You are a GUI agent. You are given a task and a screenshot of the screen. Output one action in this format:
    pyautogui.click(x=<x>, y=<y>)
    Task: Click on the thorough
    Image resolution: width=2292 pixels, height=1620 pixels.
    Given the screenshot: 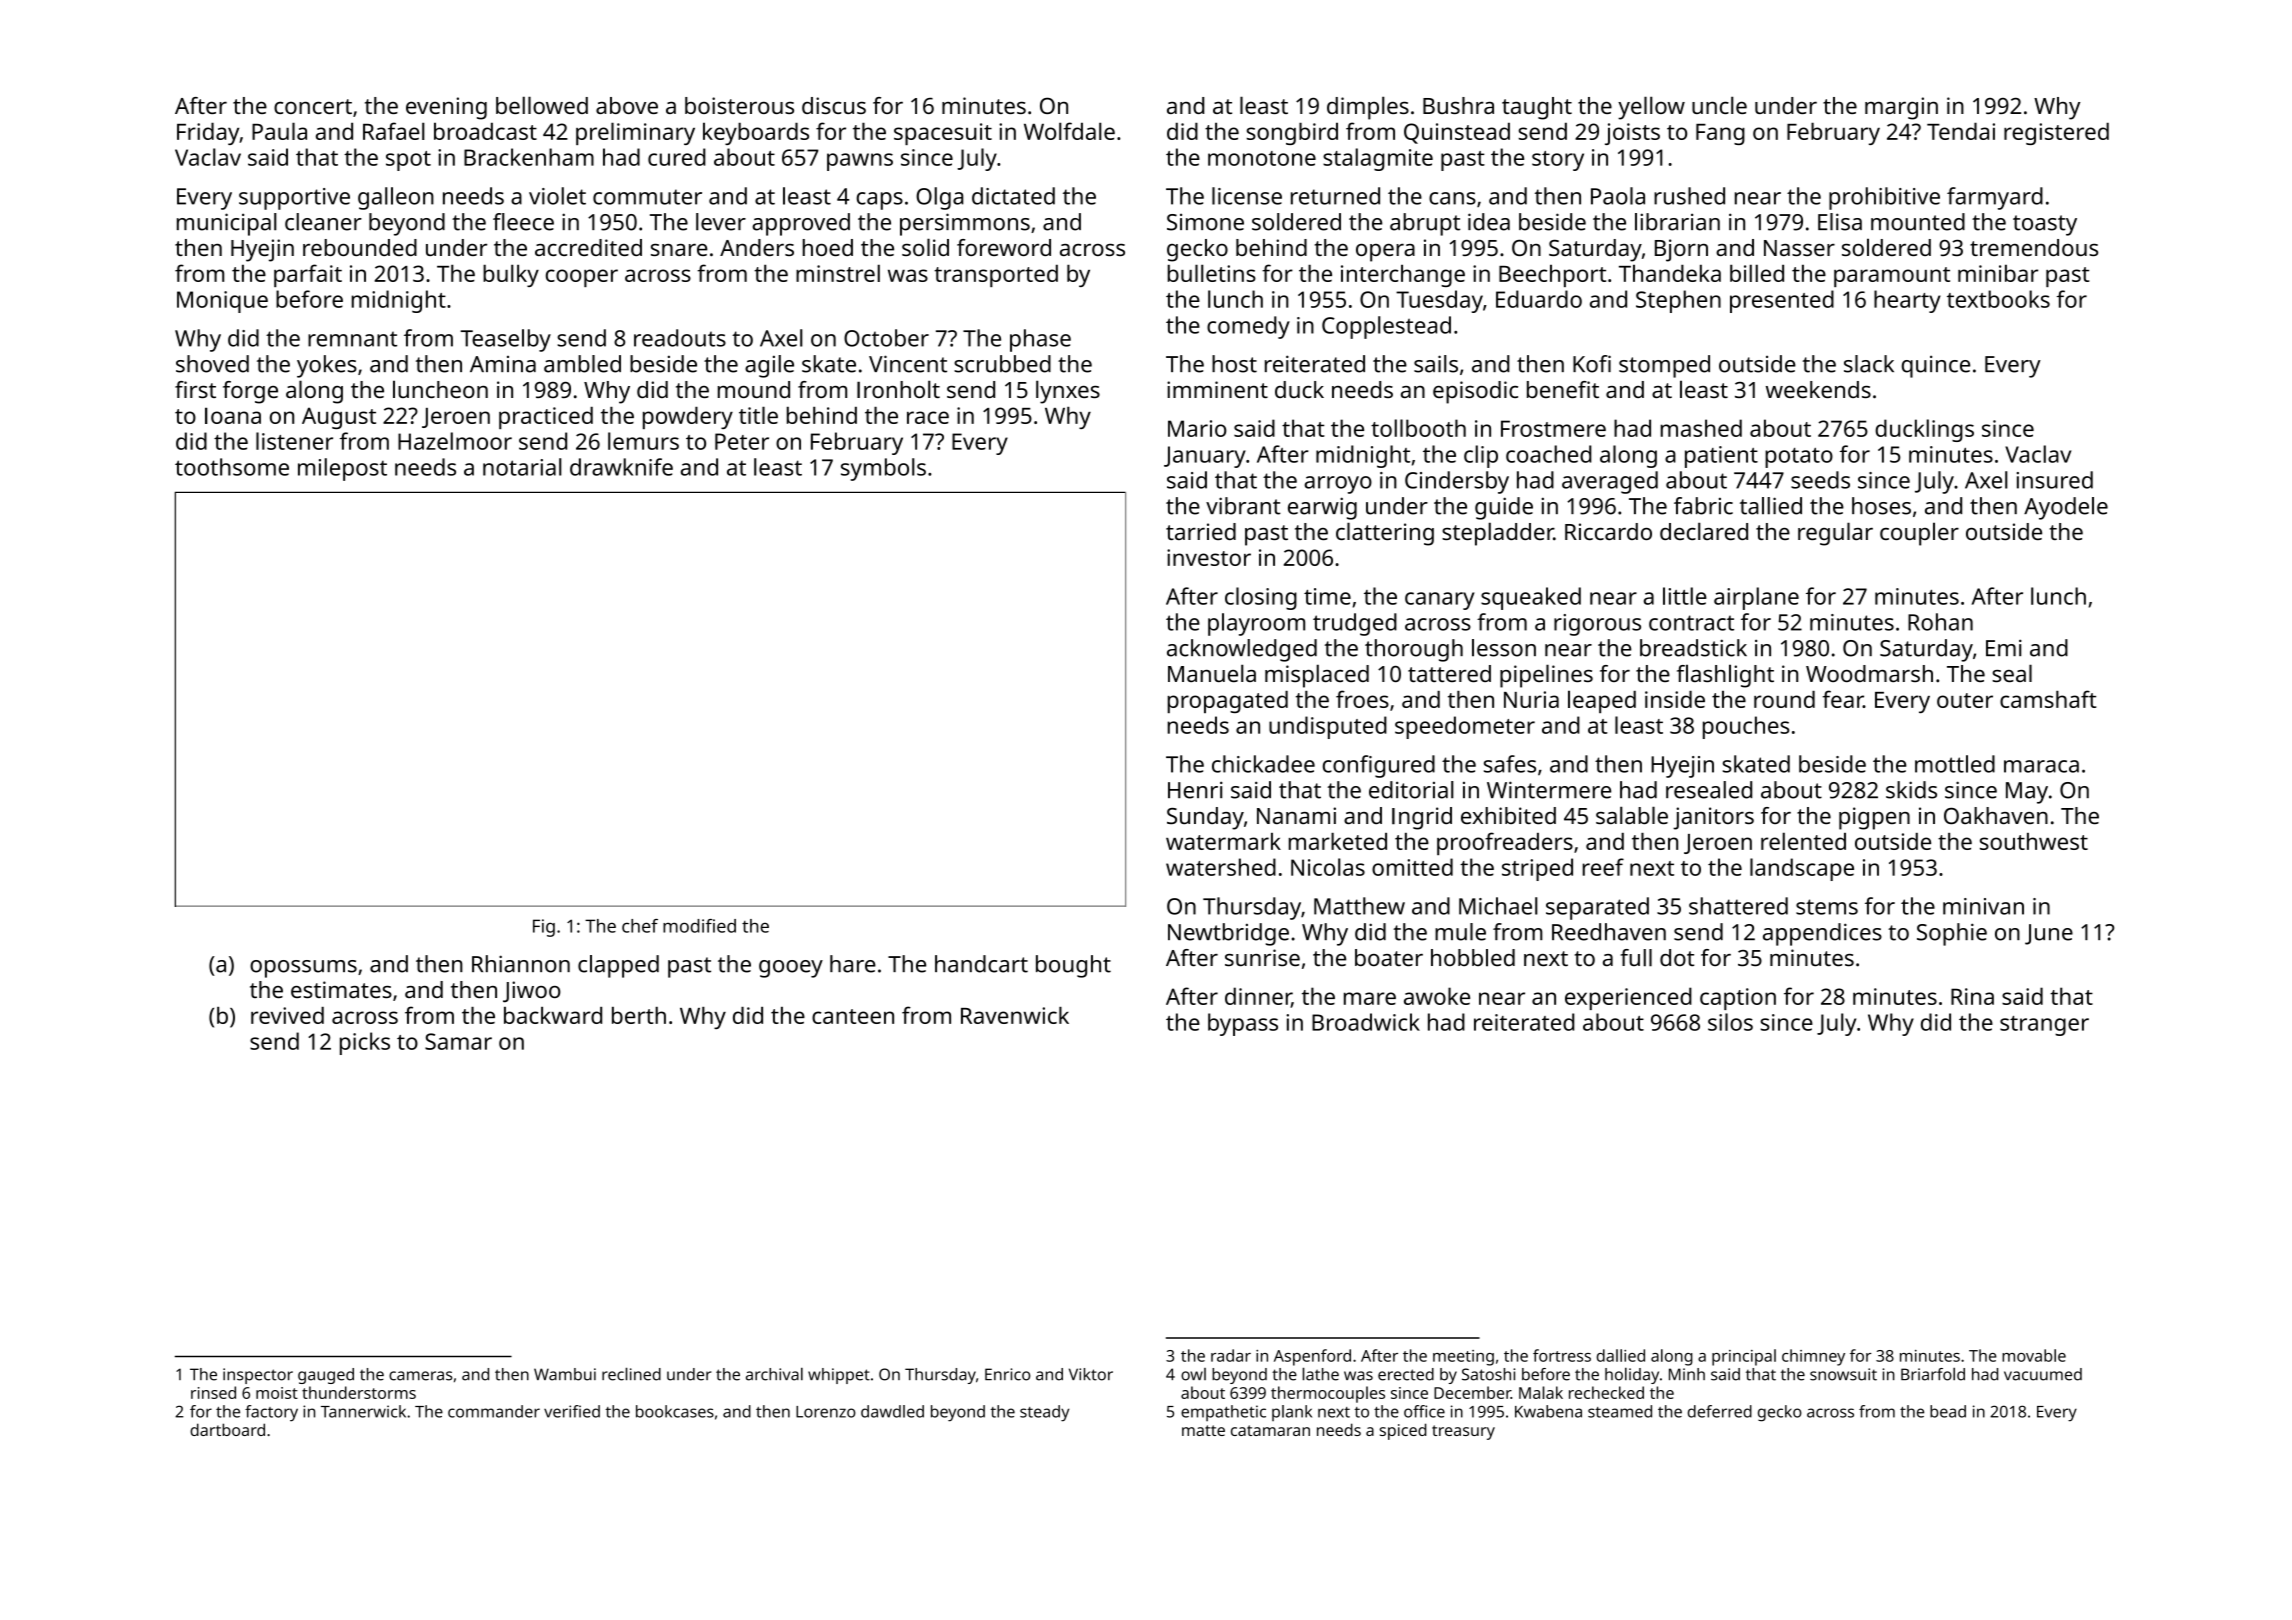 What is the action you would take?
    pyautogui.click(x=1414, y=650)
